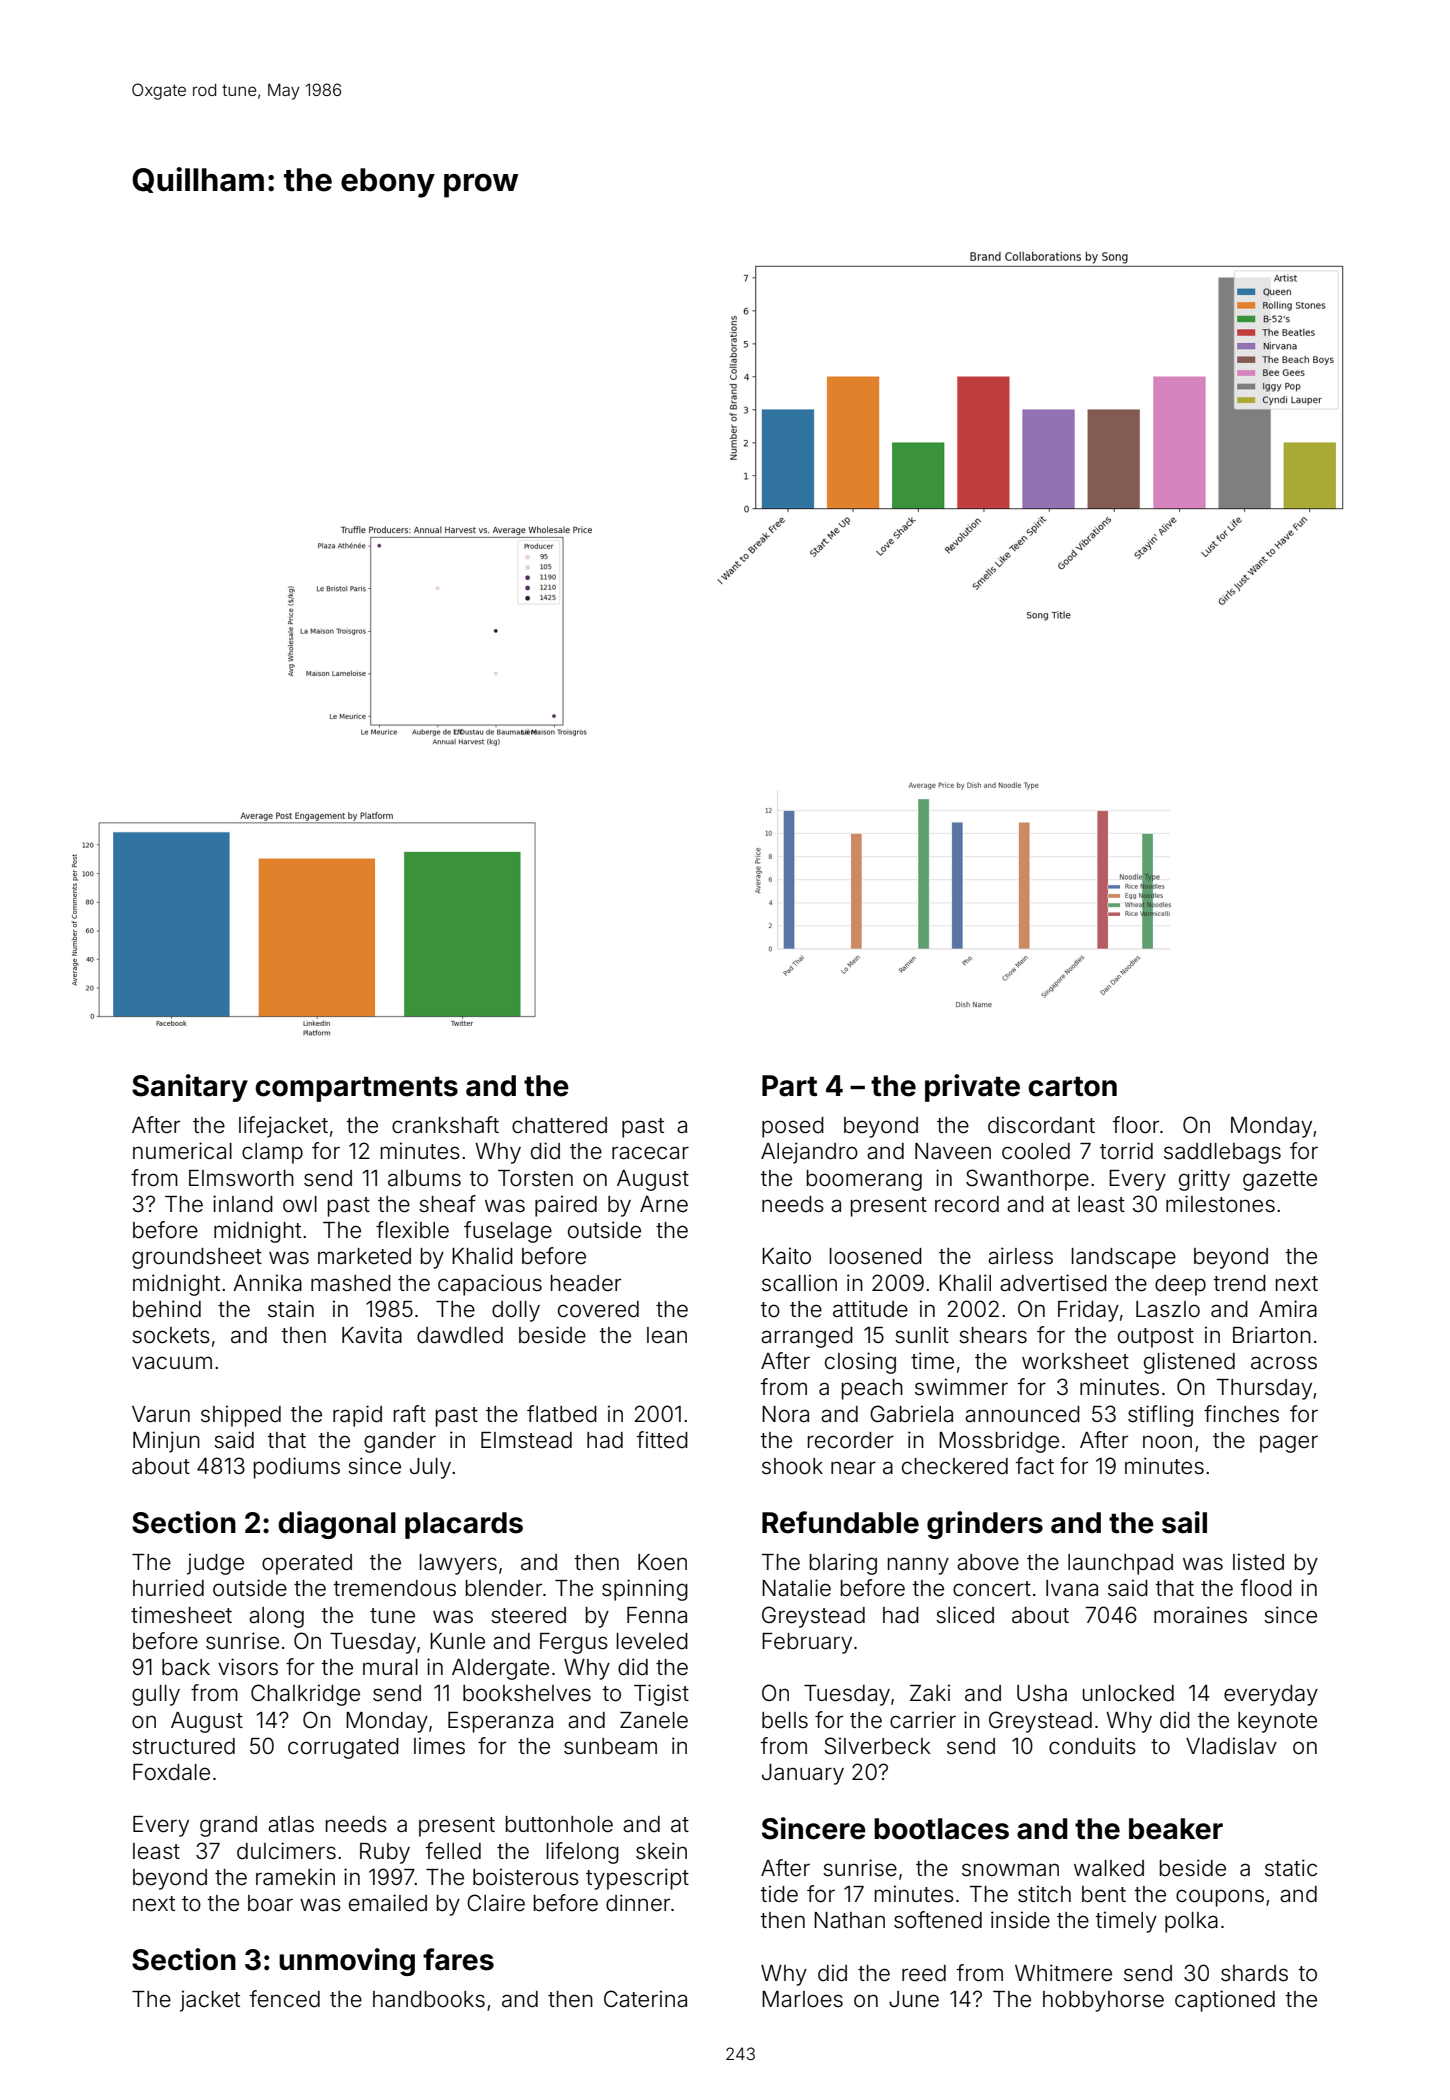 This screenshot has height=2100, width=1450. I want to click on boomerang, so click(864, 1180).
